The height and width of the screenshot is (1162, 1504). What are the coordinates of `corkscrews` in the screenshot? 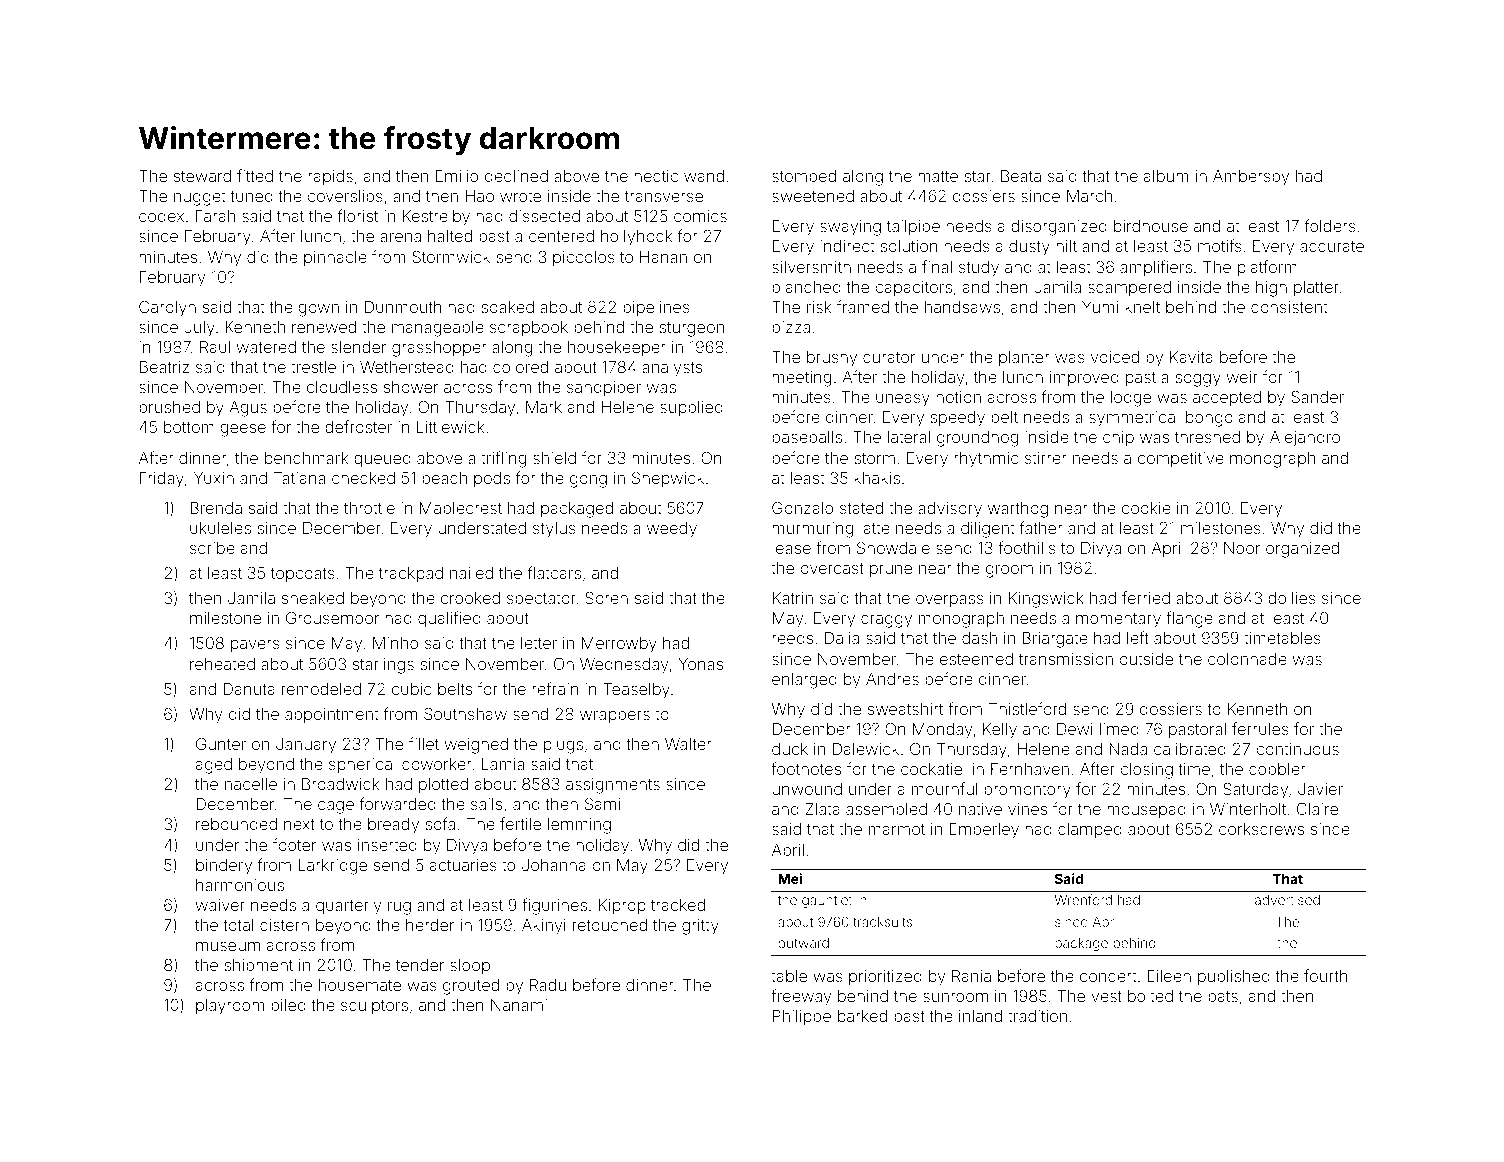 It's located at (1261, 829).
